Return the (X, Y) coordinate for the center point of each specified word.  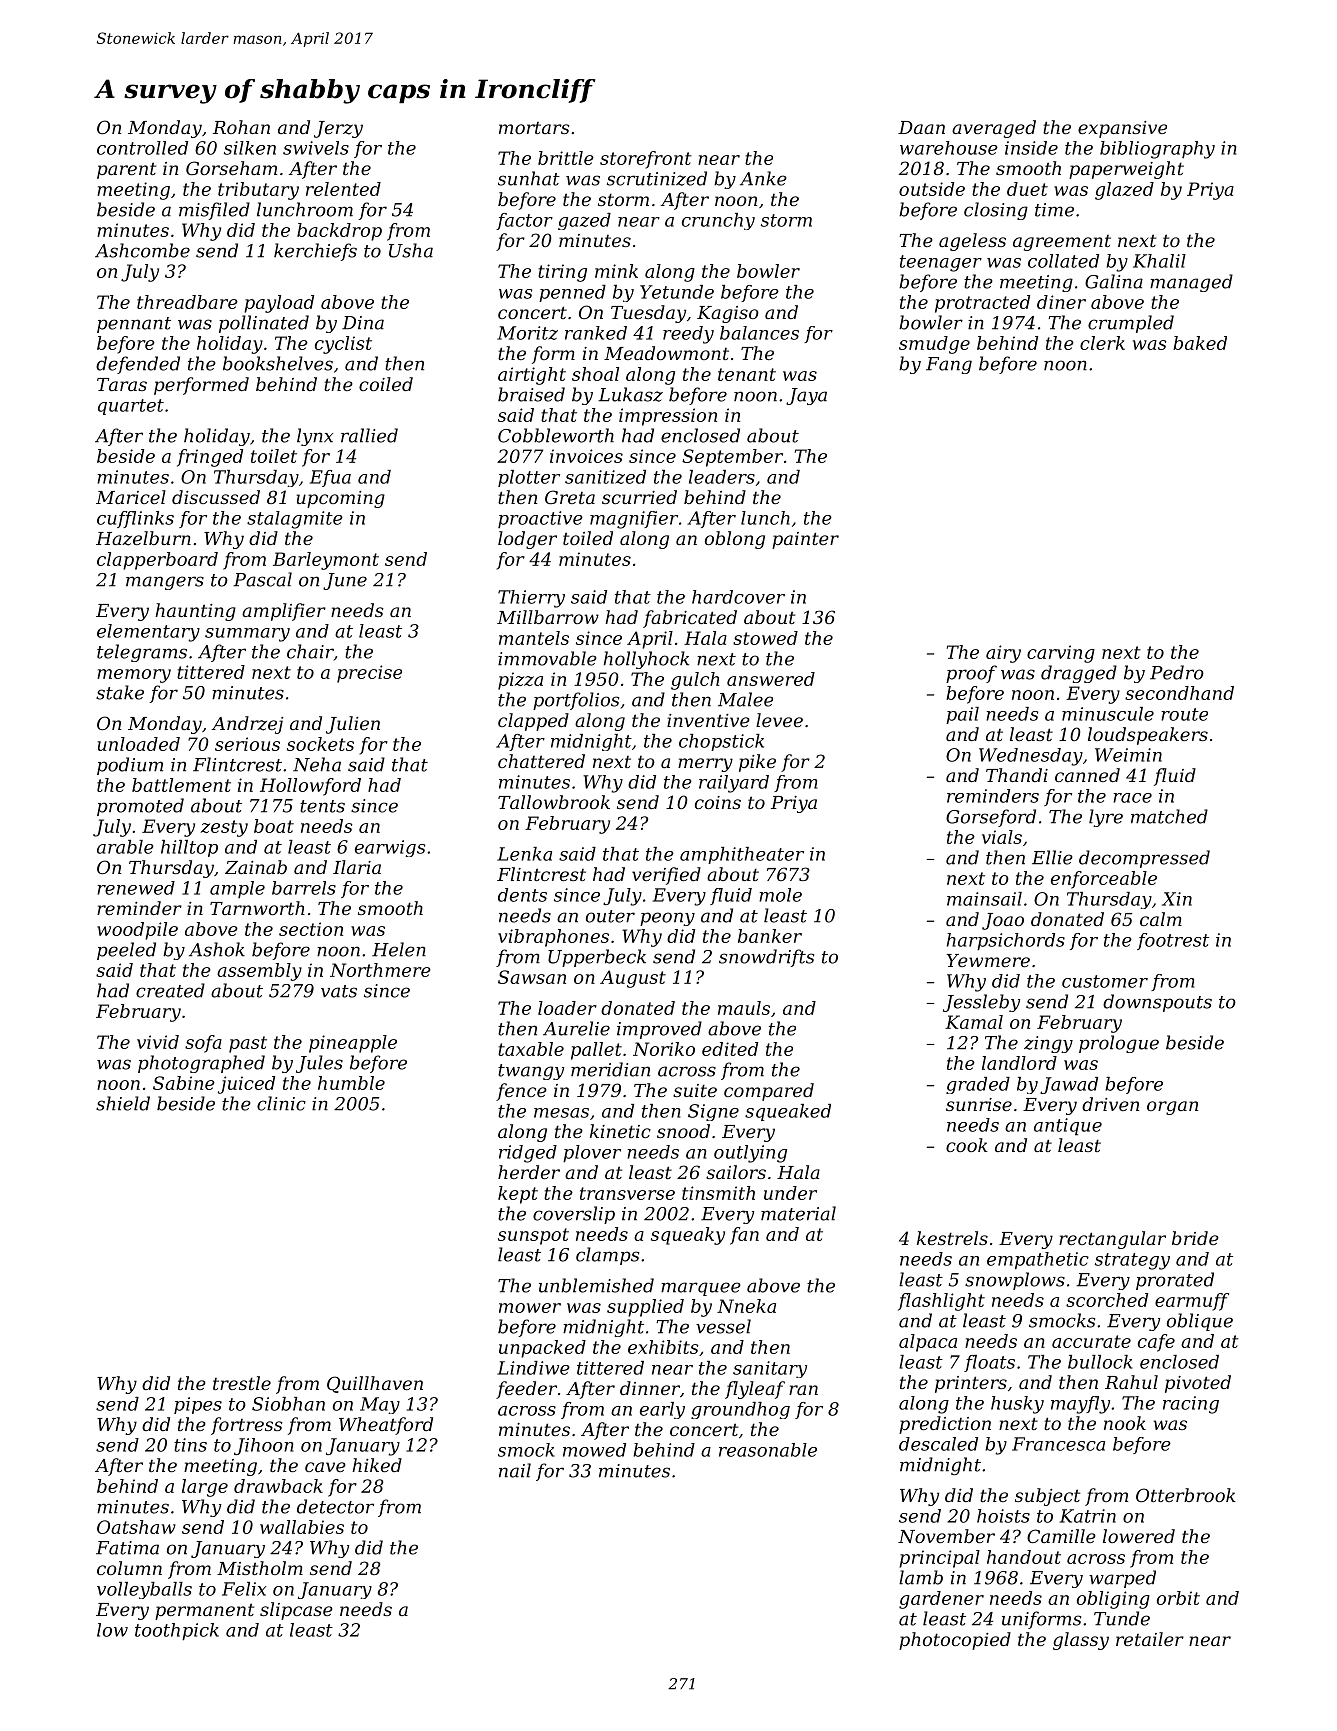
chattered (541, 761)
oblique (1200, 1322)
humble (351, 1083)
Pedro (1177, 672)
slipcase (296, 1611)
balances (759, 333)
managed (1191, 283)
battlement (181, 785)
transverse (627, 1193)
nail (515, 1470)
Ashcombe (142, 250)
